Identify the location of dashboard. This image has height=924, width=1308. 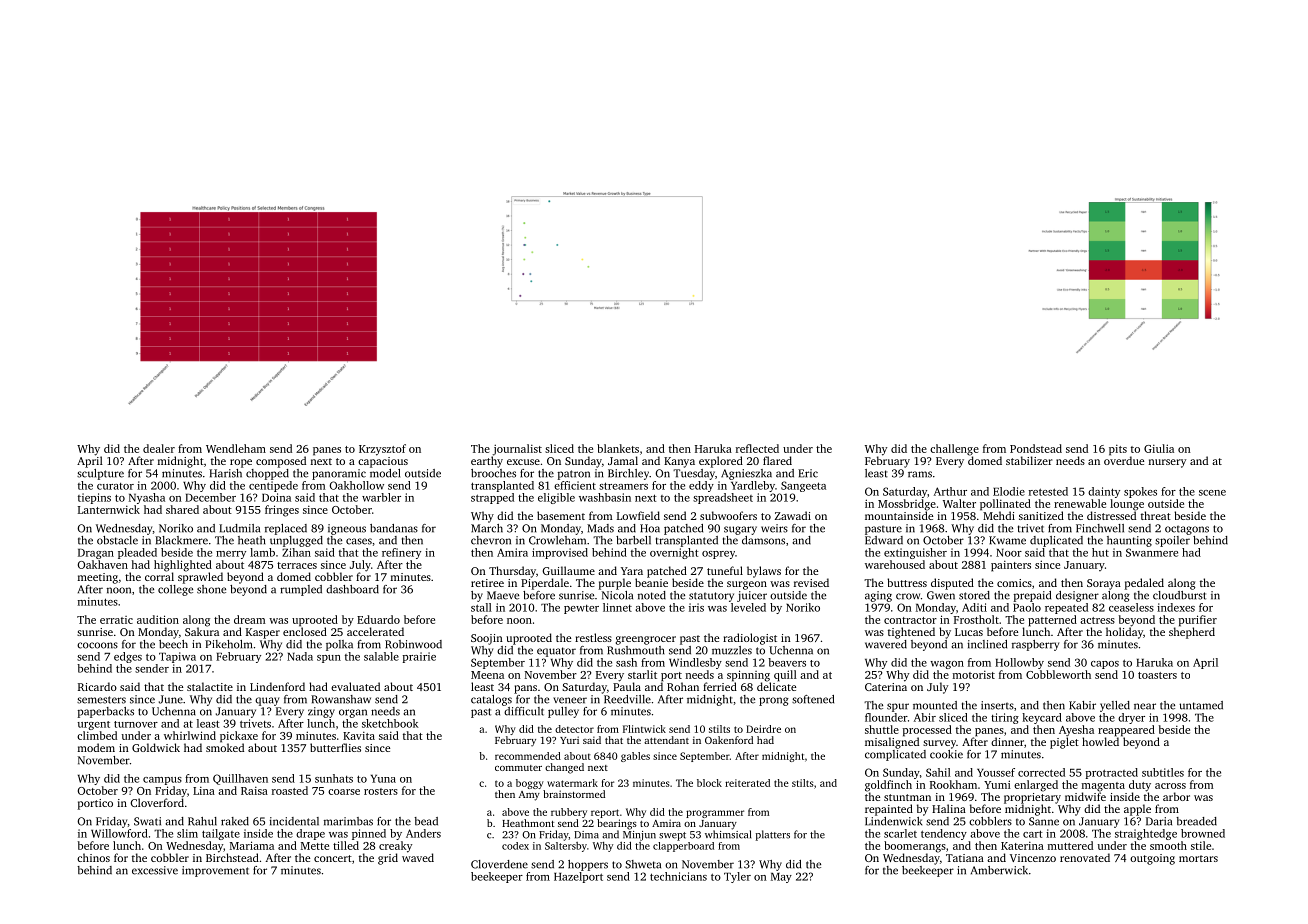
(352, 589).
